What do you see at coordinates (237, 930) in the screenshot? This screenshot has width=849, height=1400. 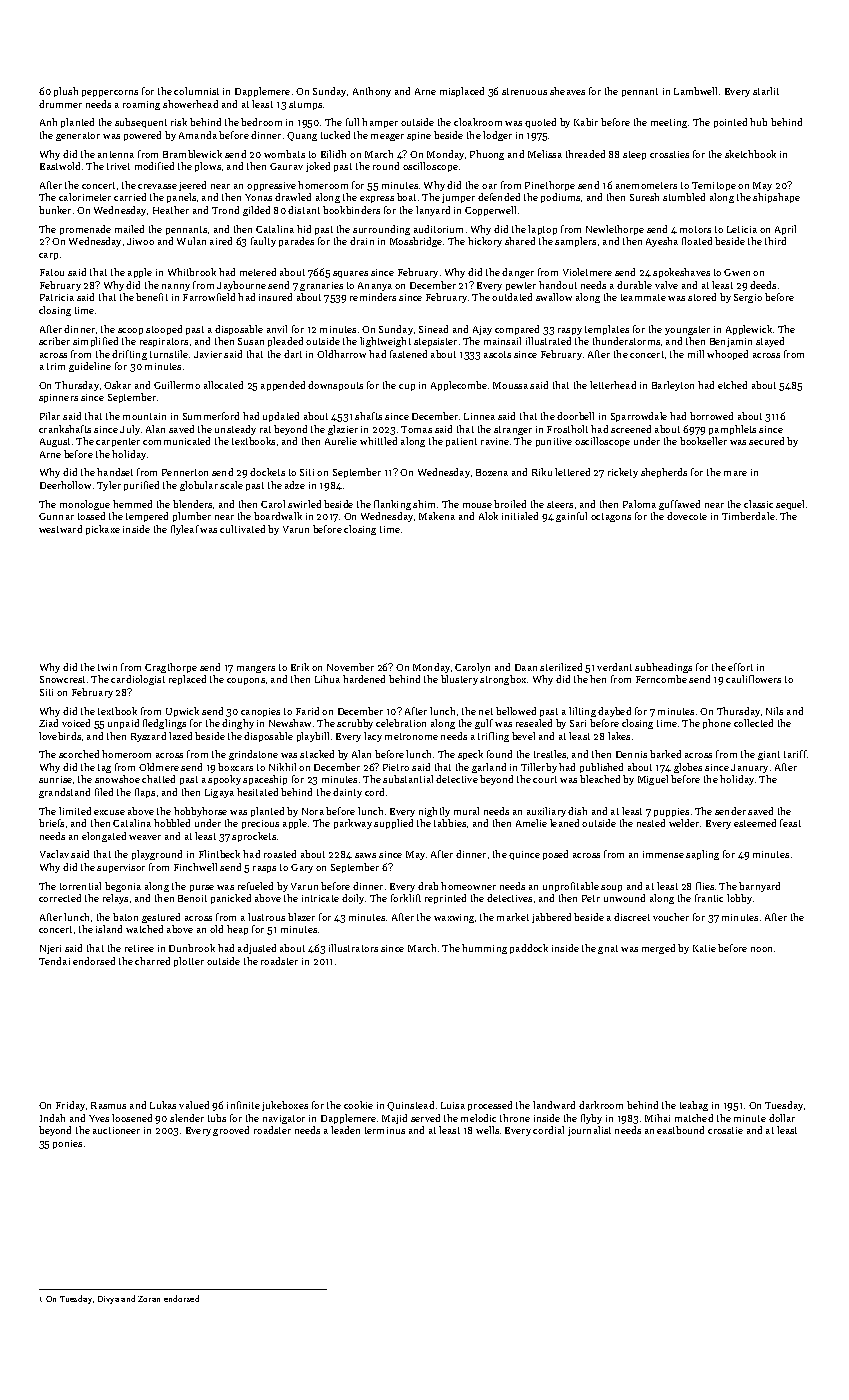 I see `heap` at bounding box center [237, 930].
